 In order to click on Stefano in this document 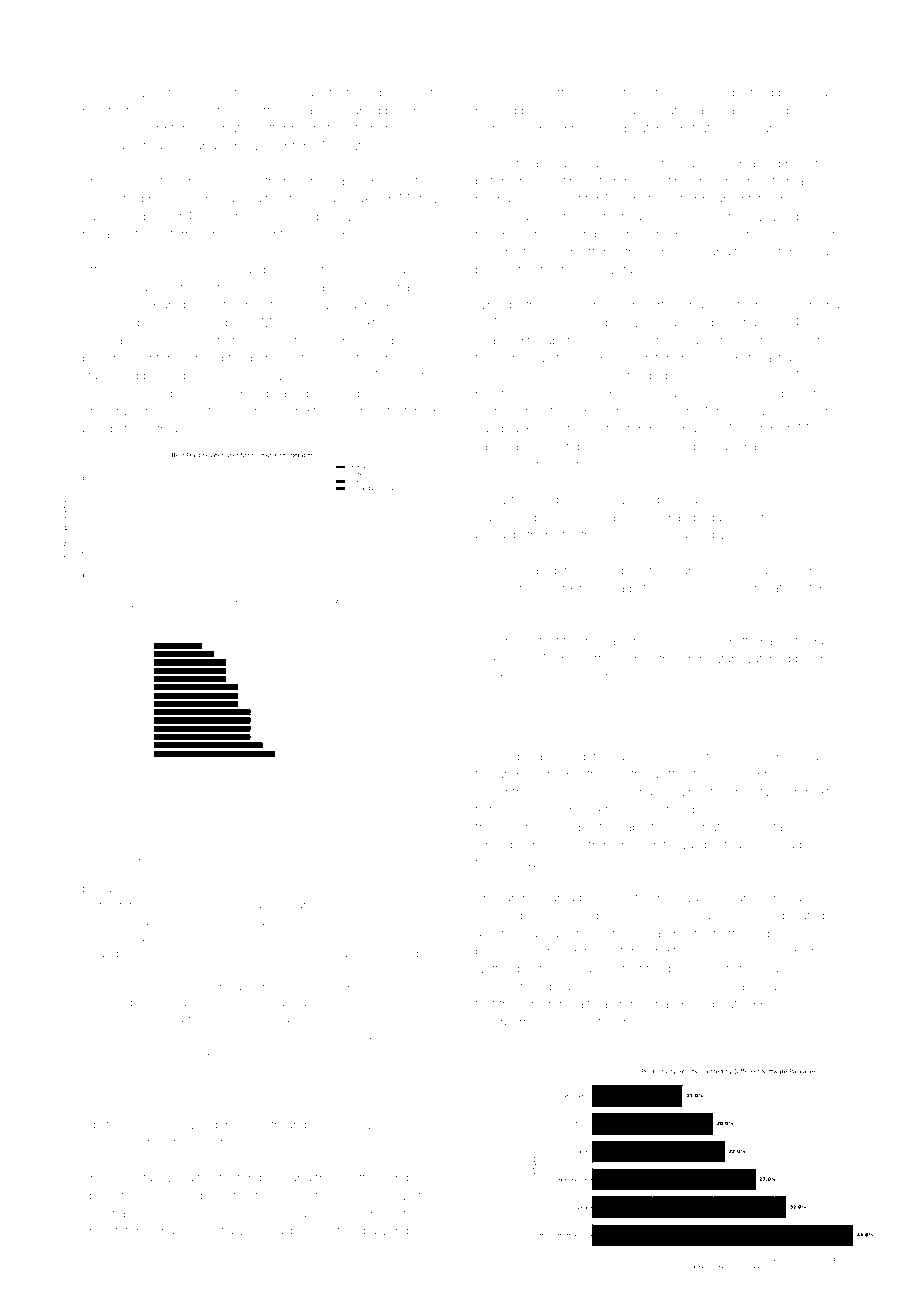, I will do `click(129, 1231)`.
